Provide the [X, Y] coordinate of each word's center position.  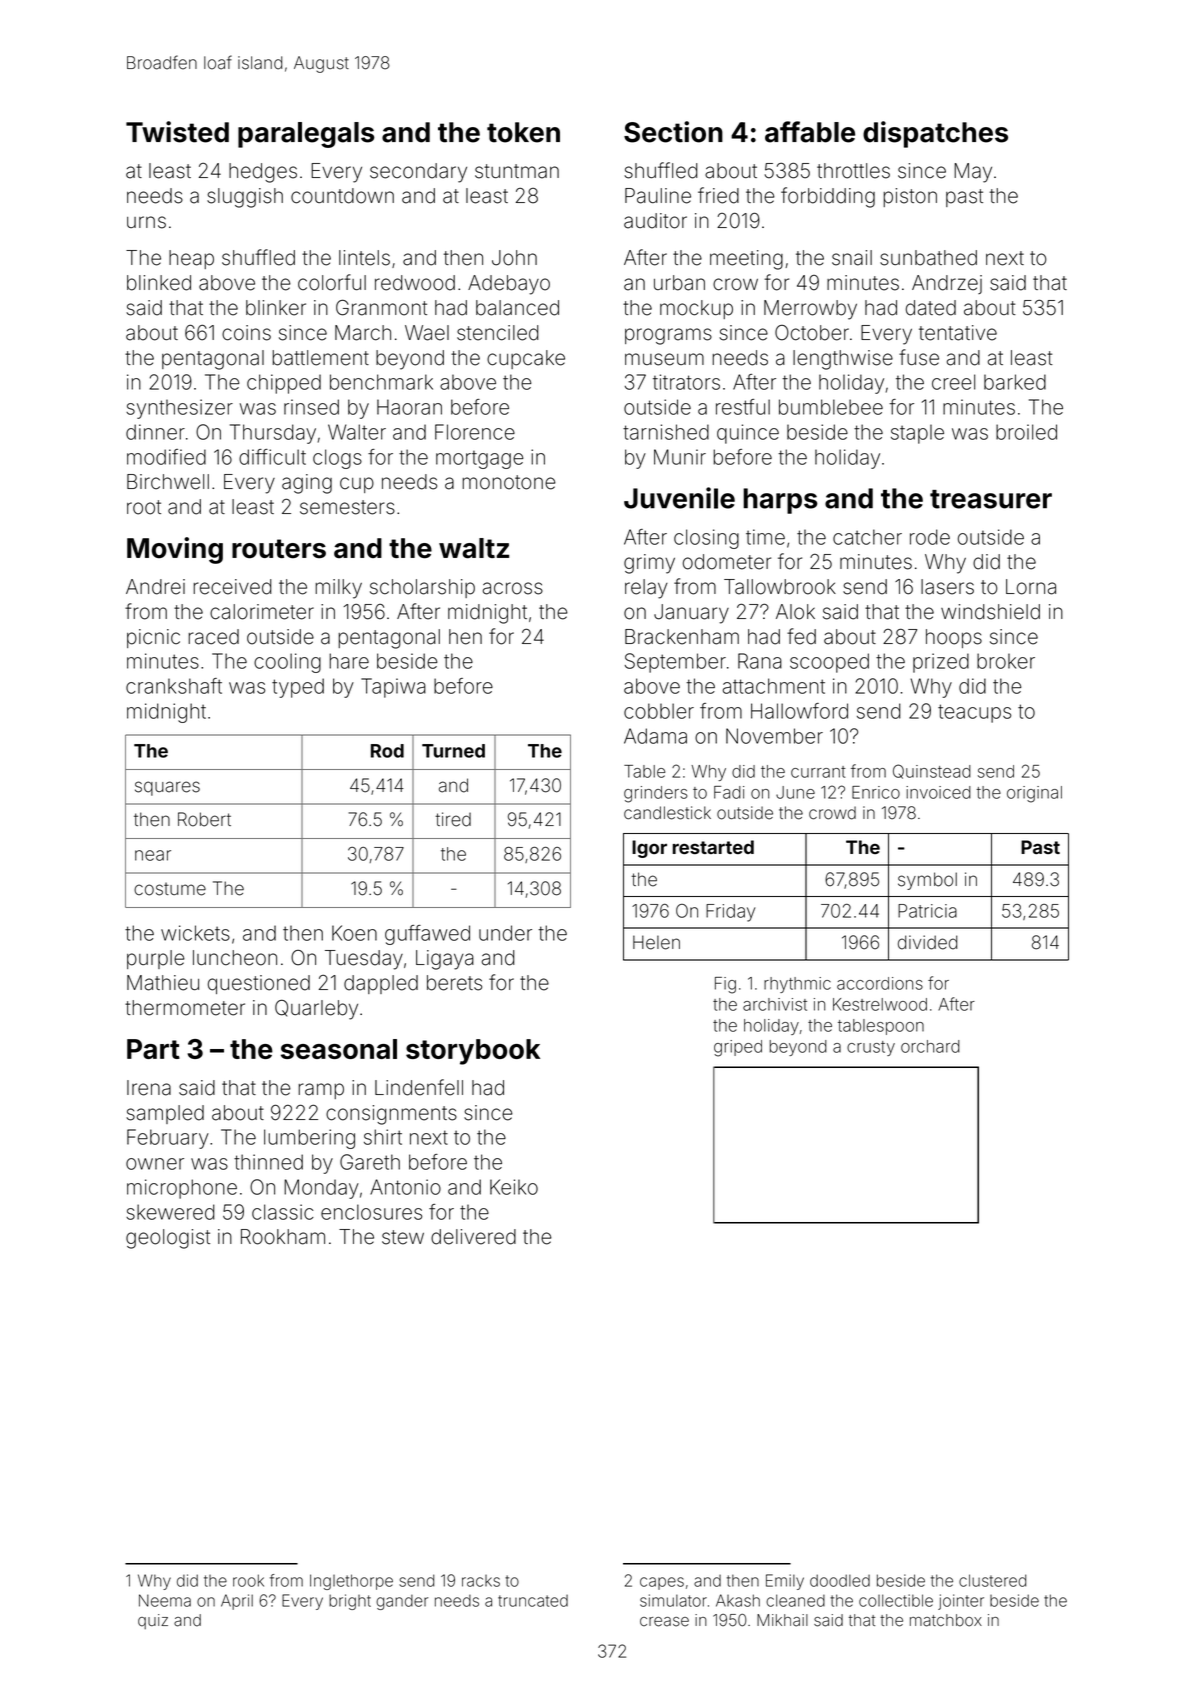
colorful [332, 282]
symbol [927, 881]
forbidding [828, 197]
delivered [473, 1237]
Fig [725, 985]
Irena [149, 1088]
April [237, 1602]
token [523, 132]
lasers [947, 587]
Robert [204, 819]
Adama [655, 736]
